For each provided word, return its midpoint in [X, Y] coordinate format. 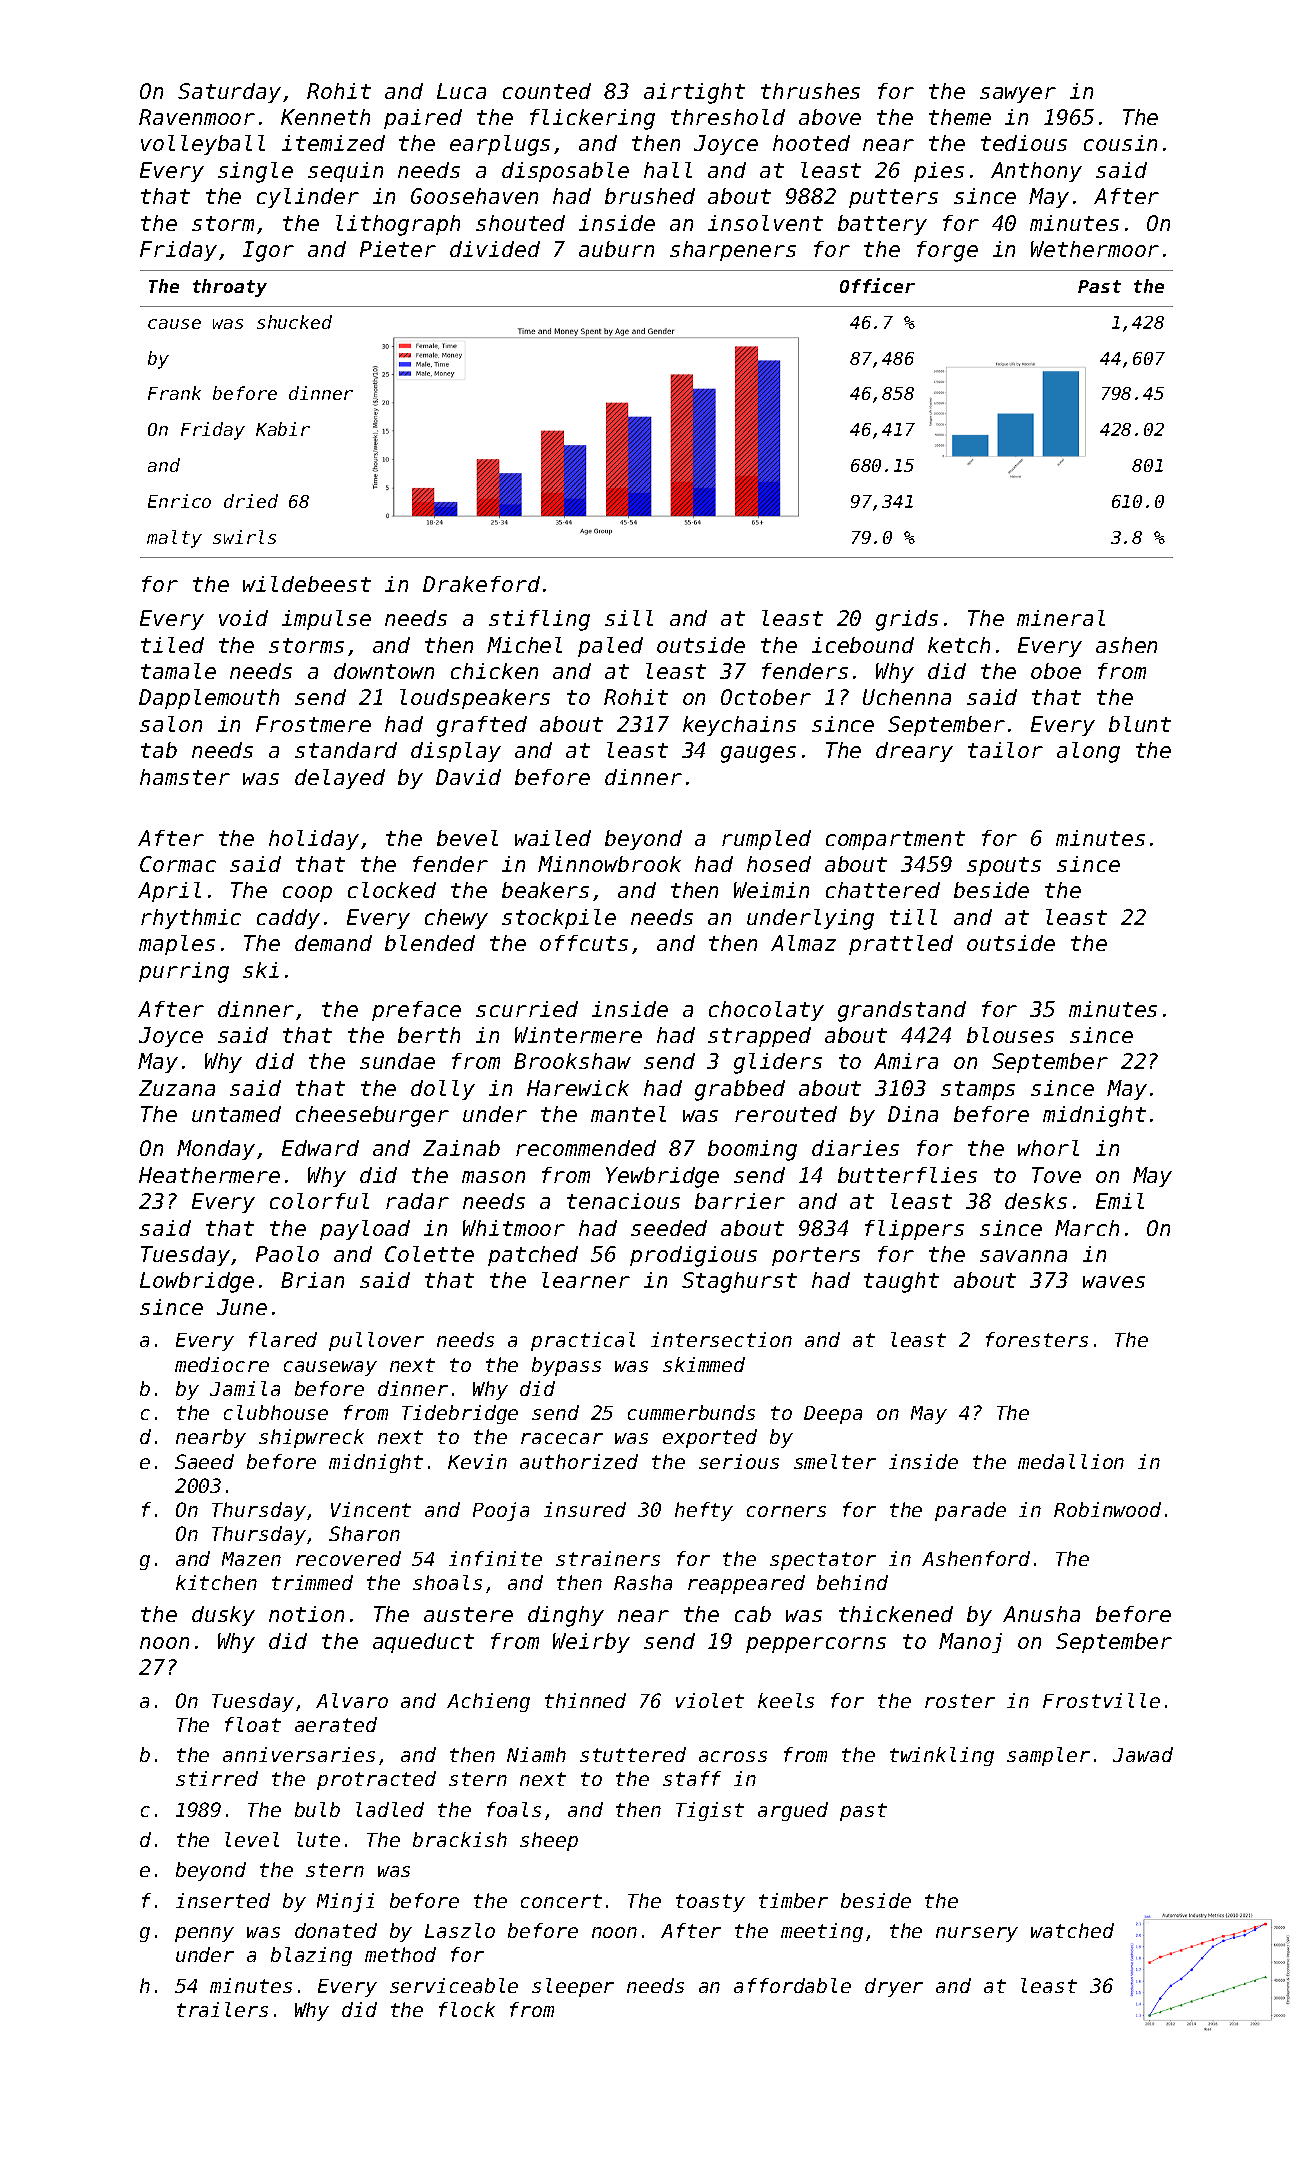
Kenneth [325, 117]
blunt [1140, 724]
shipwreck [311, 1438]
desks [1036, 1201]
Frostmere [313, 724]
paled [610, 647]
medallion [1071, 1461]
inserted [223, 1900]
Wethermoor [1095, 249]
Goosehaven [474, 196]
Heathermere [209, 1175]
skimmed [704, 1364]
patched [533, 1256]
